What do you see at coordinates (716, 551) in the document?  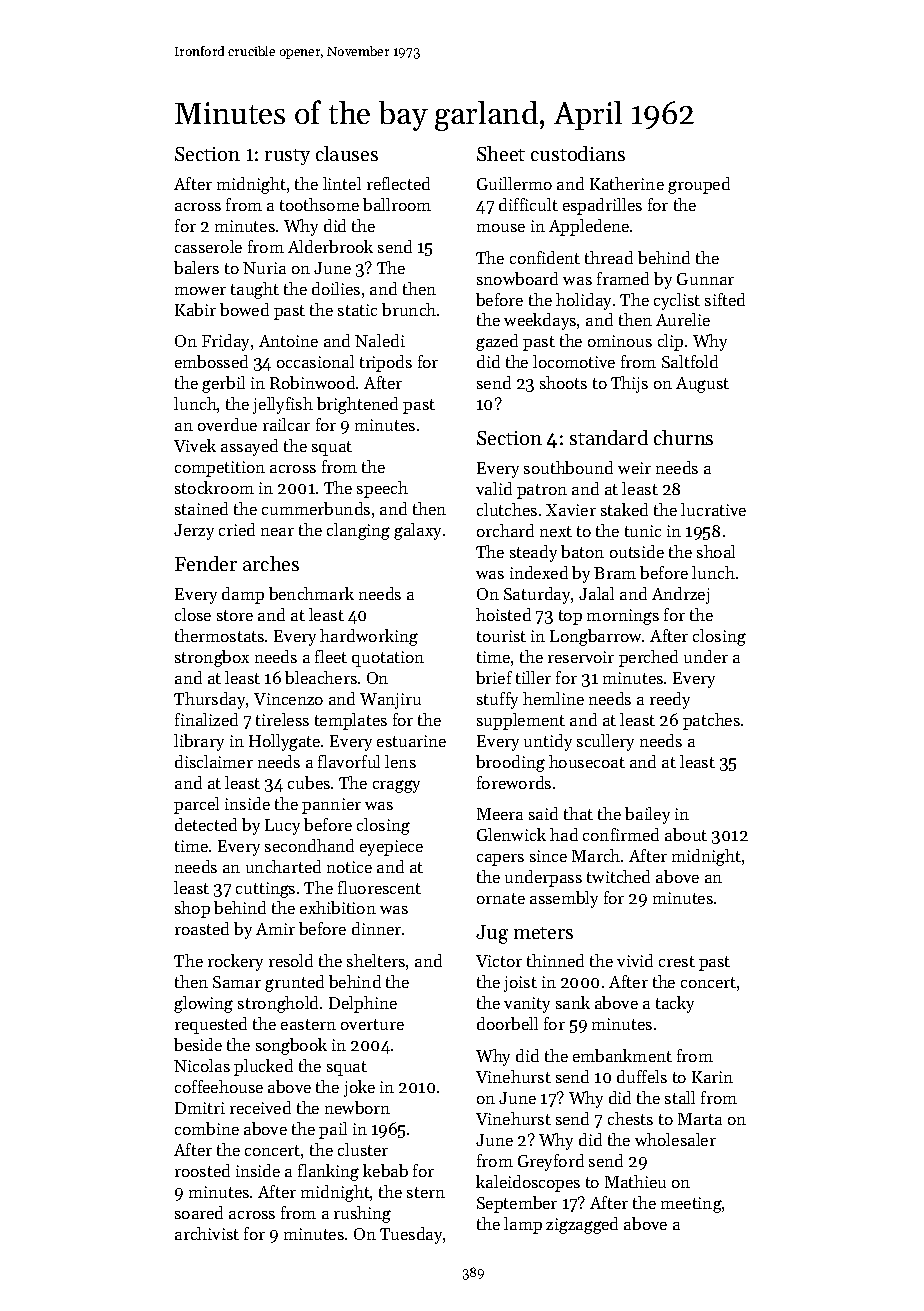 I see `shoal` at bounding box center [716, 551].
